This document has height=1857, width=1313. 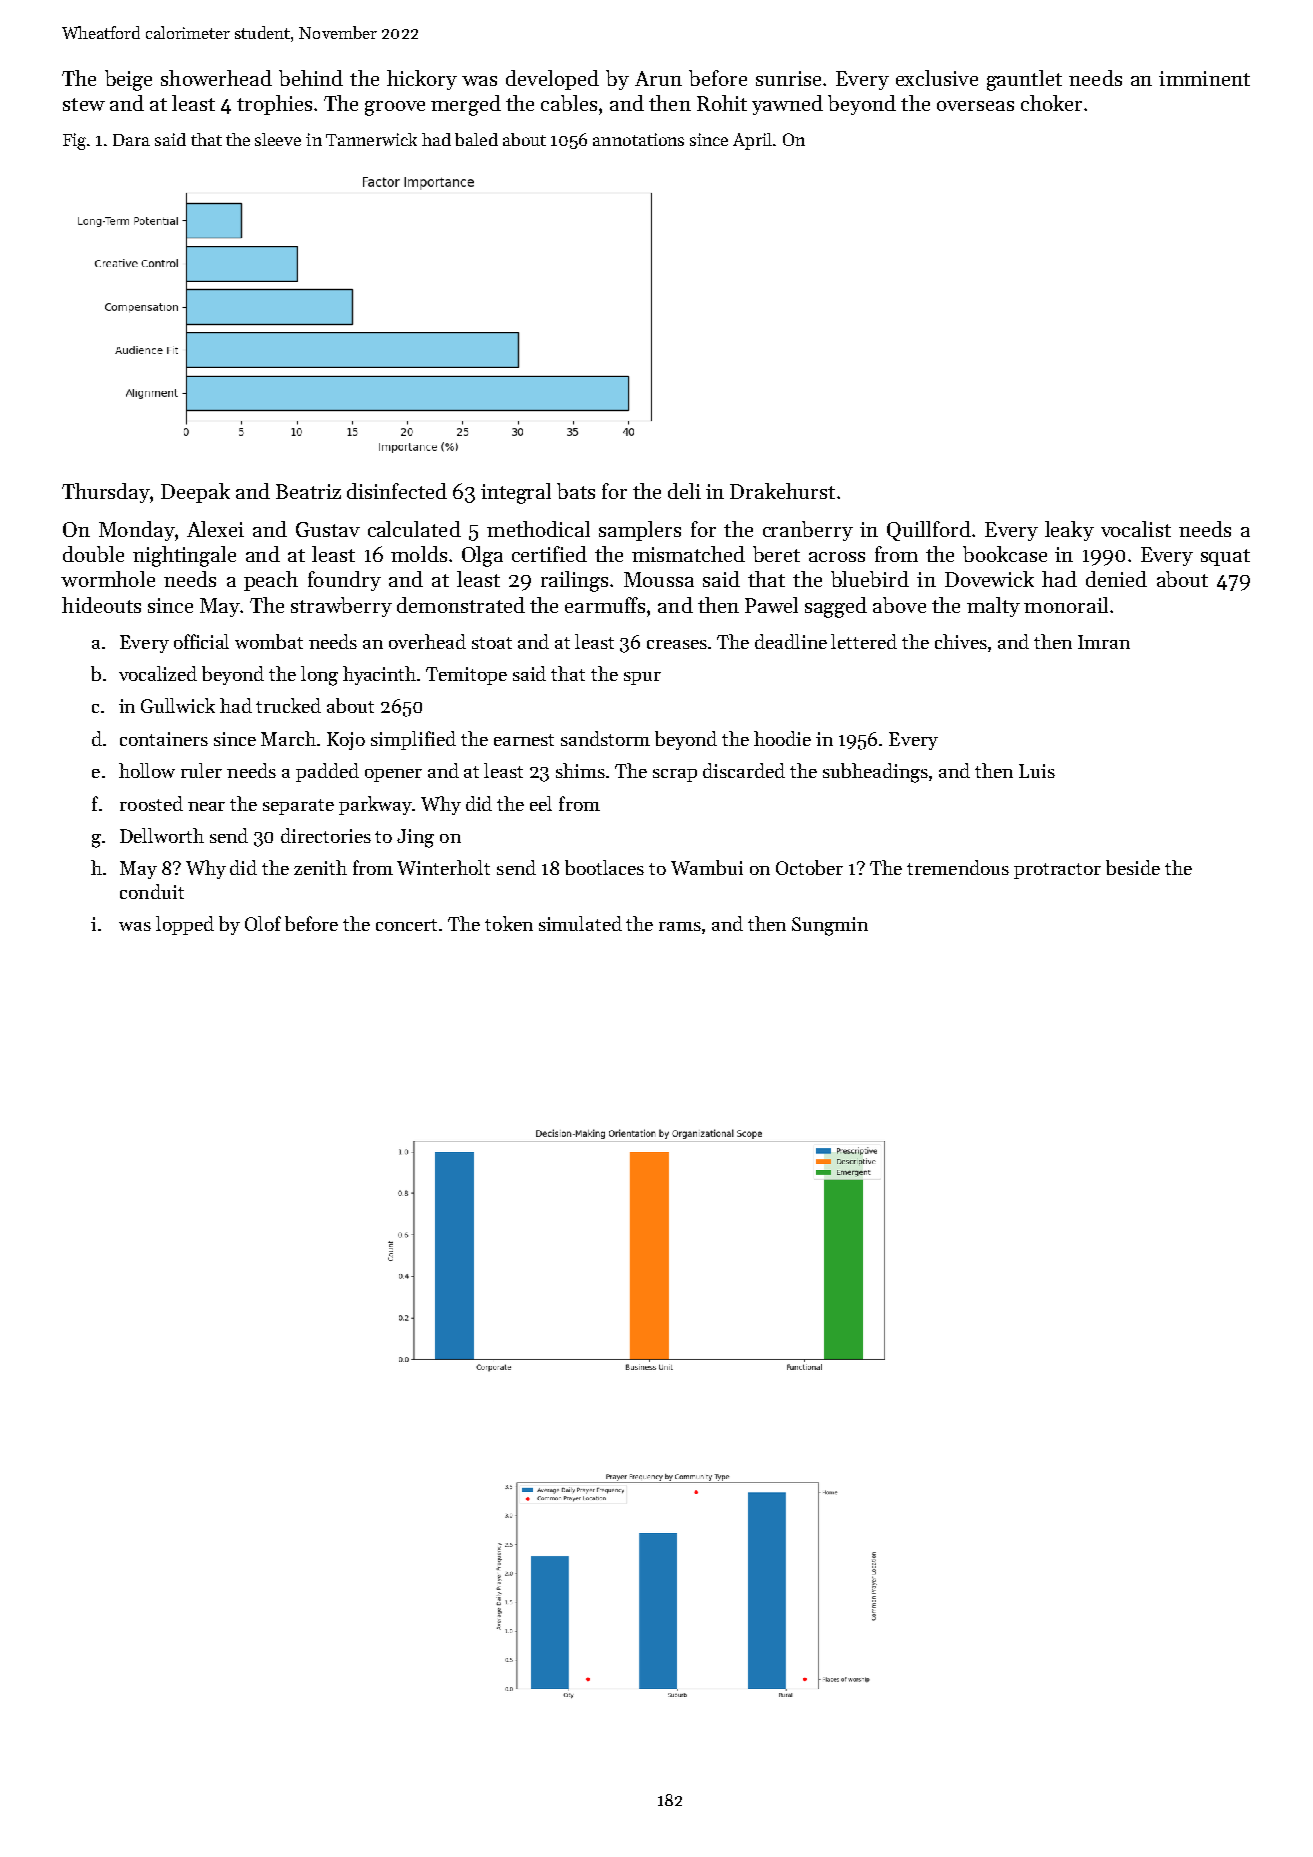 What do you see at coordinates (476, 139) in the document?
I see `baled` at bounding box center [476, 139].
